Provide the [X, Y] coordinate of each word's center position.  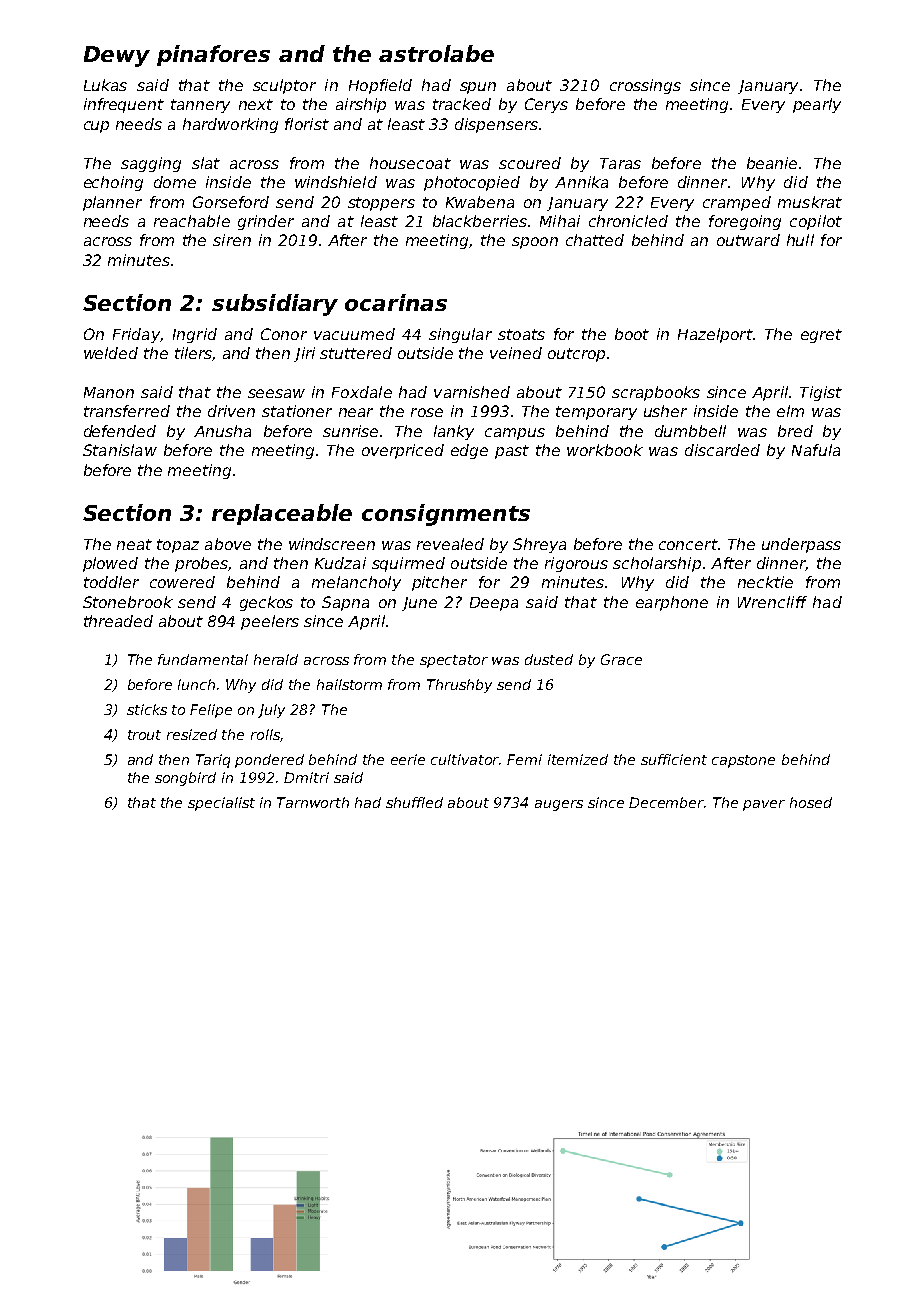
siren [232, 240]
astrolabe [436, 53]
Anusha [222, 431]
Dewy [117, 56]
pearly [817, 105]
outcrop [576, 355]
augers [559, 805]
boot [632, 334]
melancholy [356, 583]
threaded [118, 621]
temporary [596, 413]
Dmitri [306, 777]
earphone [672, 603]
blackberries [480, 221]
